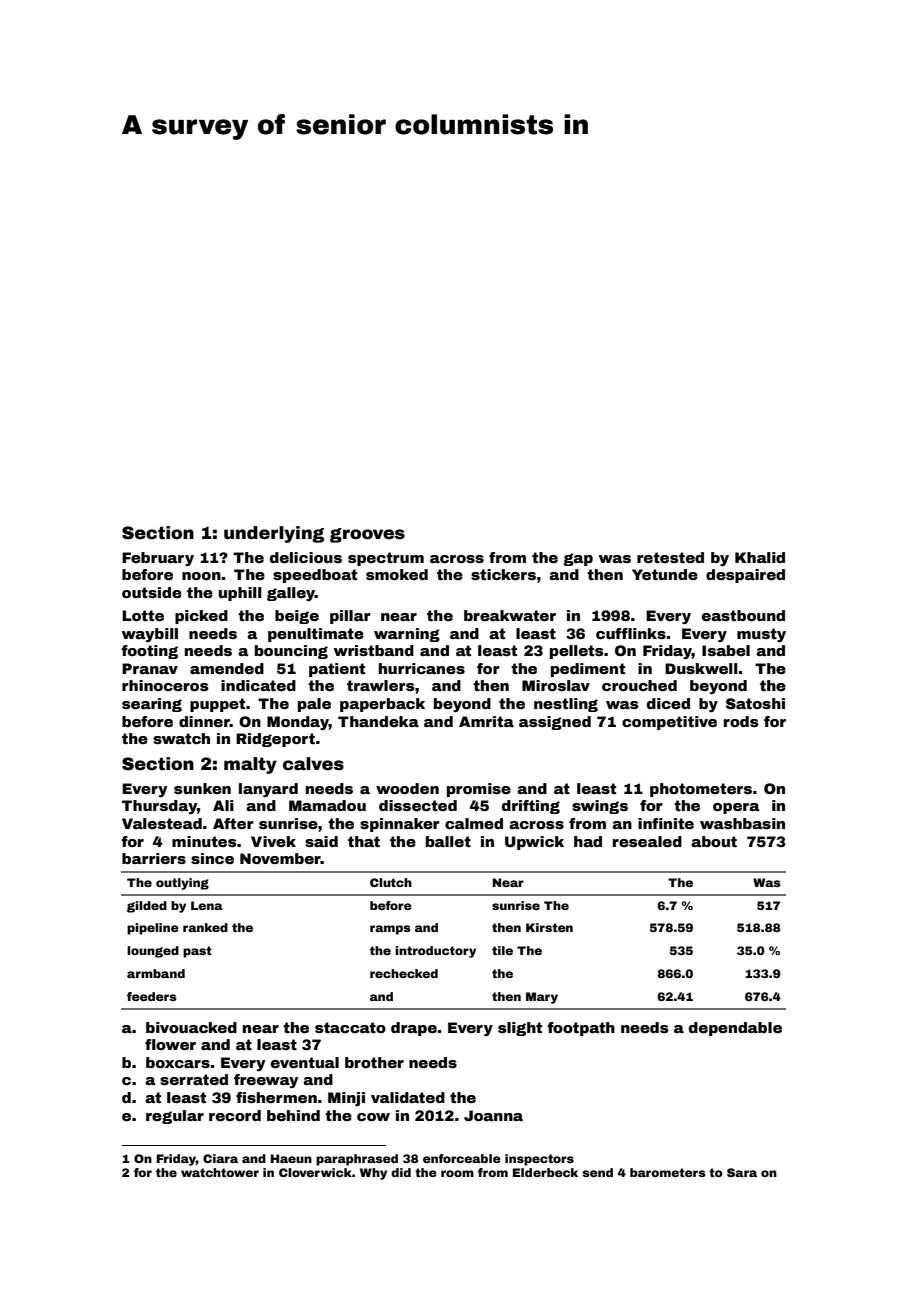 The image size is (908, 1316). Describe the element at coordinates (741, 721) in the page. I see `rods` at that location.
